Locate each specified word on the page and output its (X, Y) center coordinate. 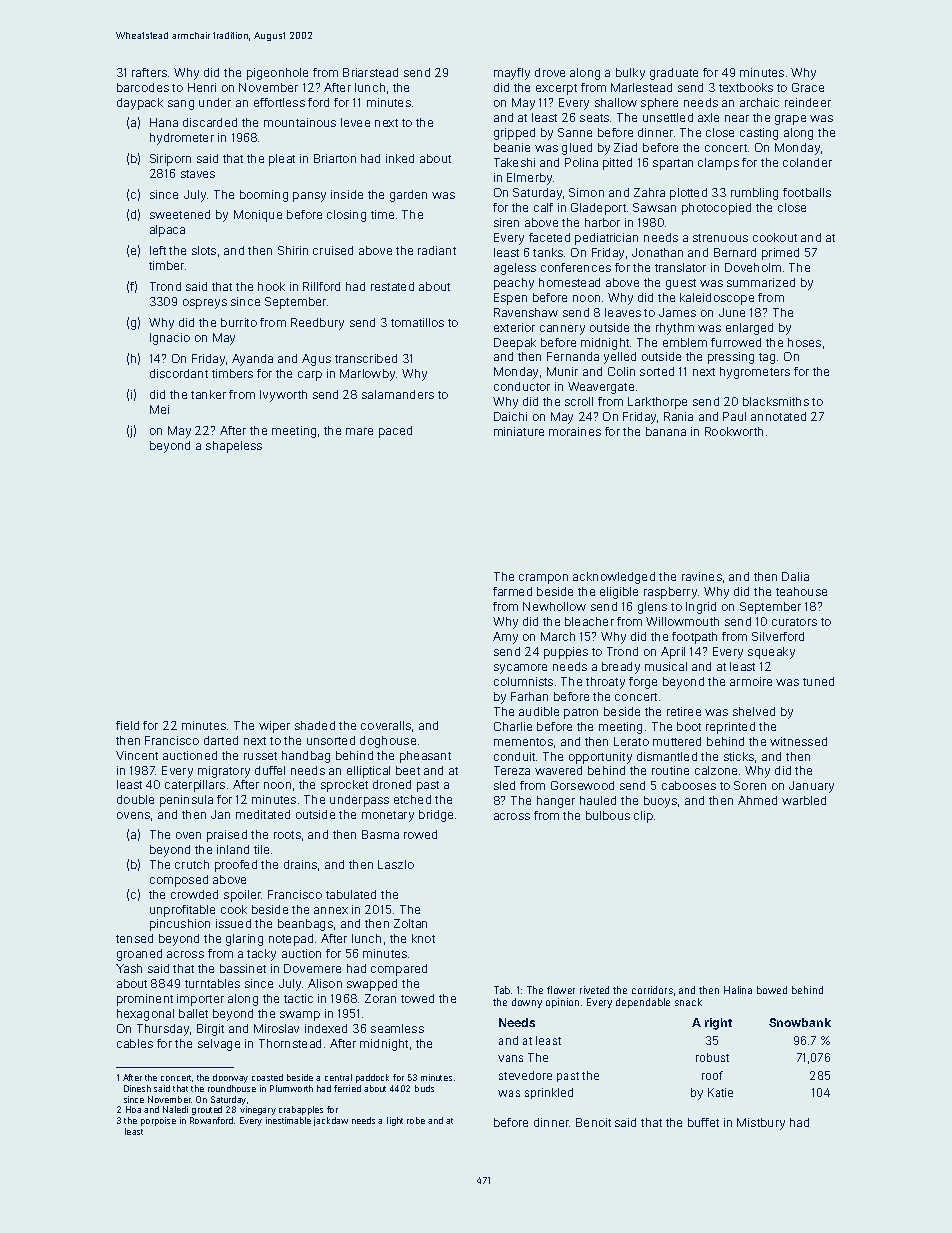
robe (416, 1120)
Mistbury (761, 1124)
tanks (548, 252)
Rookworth (734, 431)
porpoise (158, 1121)
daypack (140, 104)
